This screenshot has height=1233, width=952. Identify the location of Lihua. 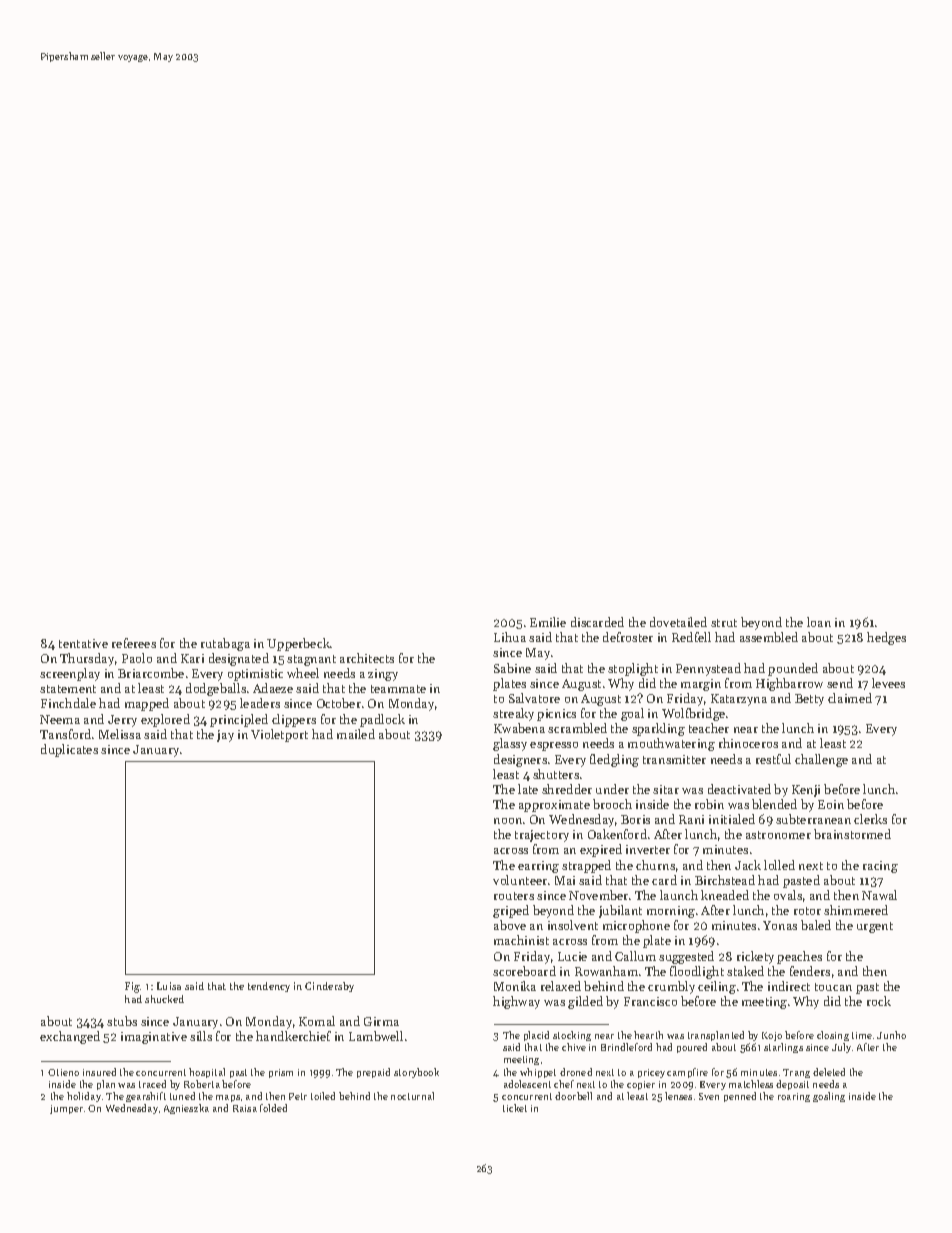
(510, 637).
